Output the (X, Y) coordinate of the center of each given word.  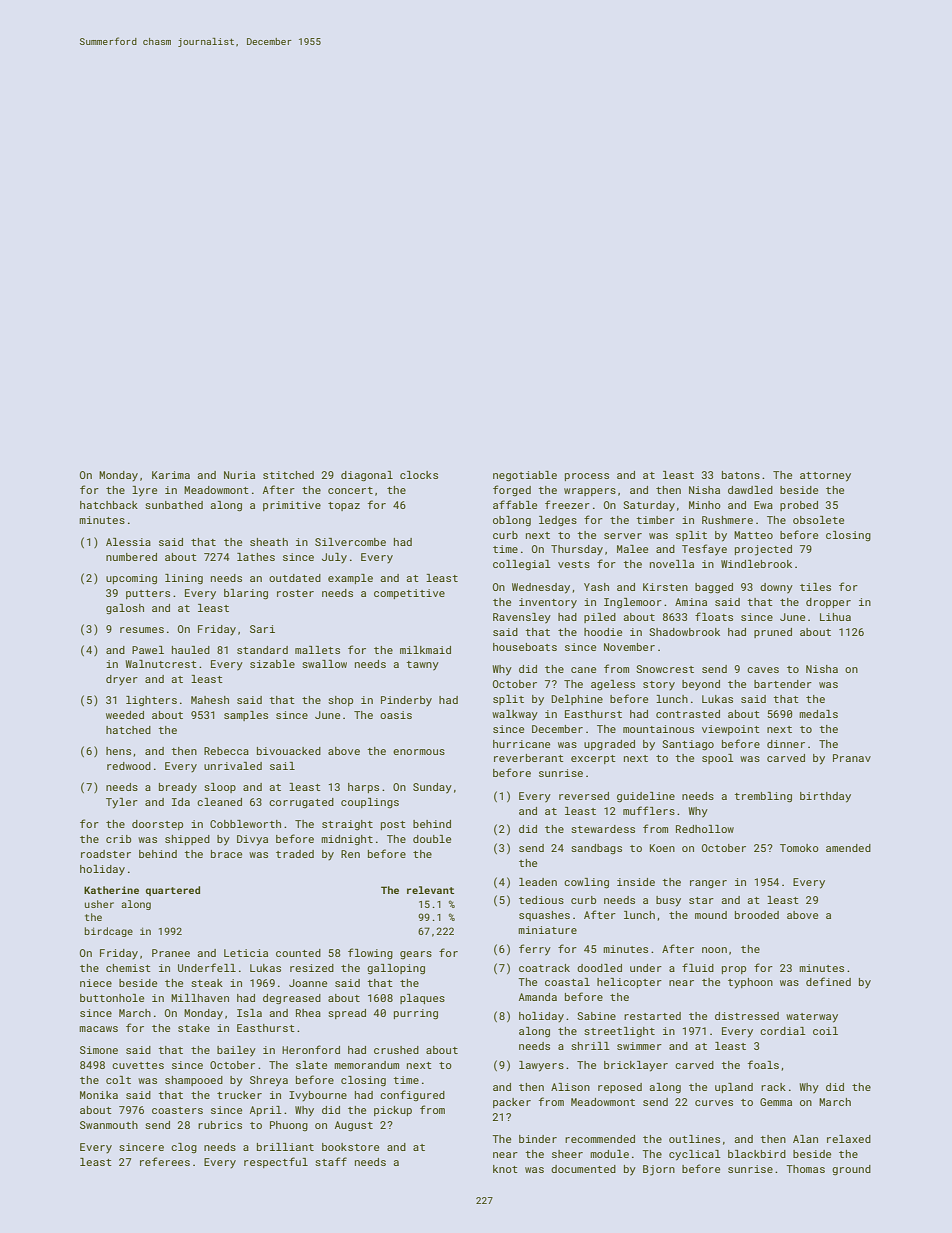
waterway (812, 1018)
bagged (714, 588)
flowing (370, 953)
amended (848, 848)
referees (165, 1161)
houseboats (525, 647)
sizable (272, 664)
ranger (708, 884)
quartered (173, 891)
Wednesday (541, 588)
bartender (783, 684)
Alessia (128, 542)
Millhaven (200, 998)
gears (416, 955)
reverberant (529, 758)
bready (178, 788)
